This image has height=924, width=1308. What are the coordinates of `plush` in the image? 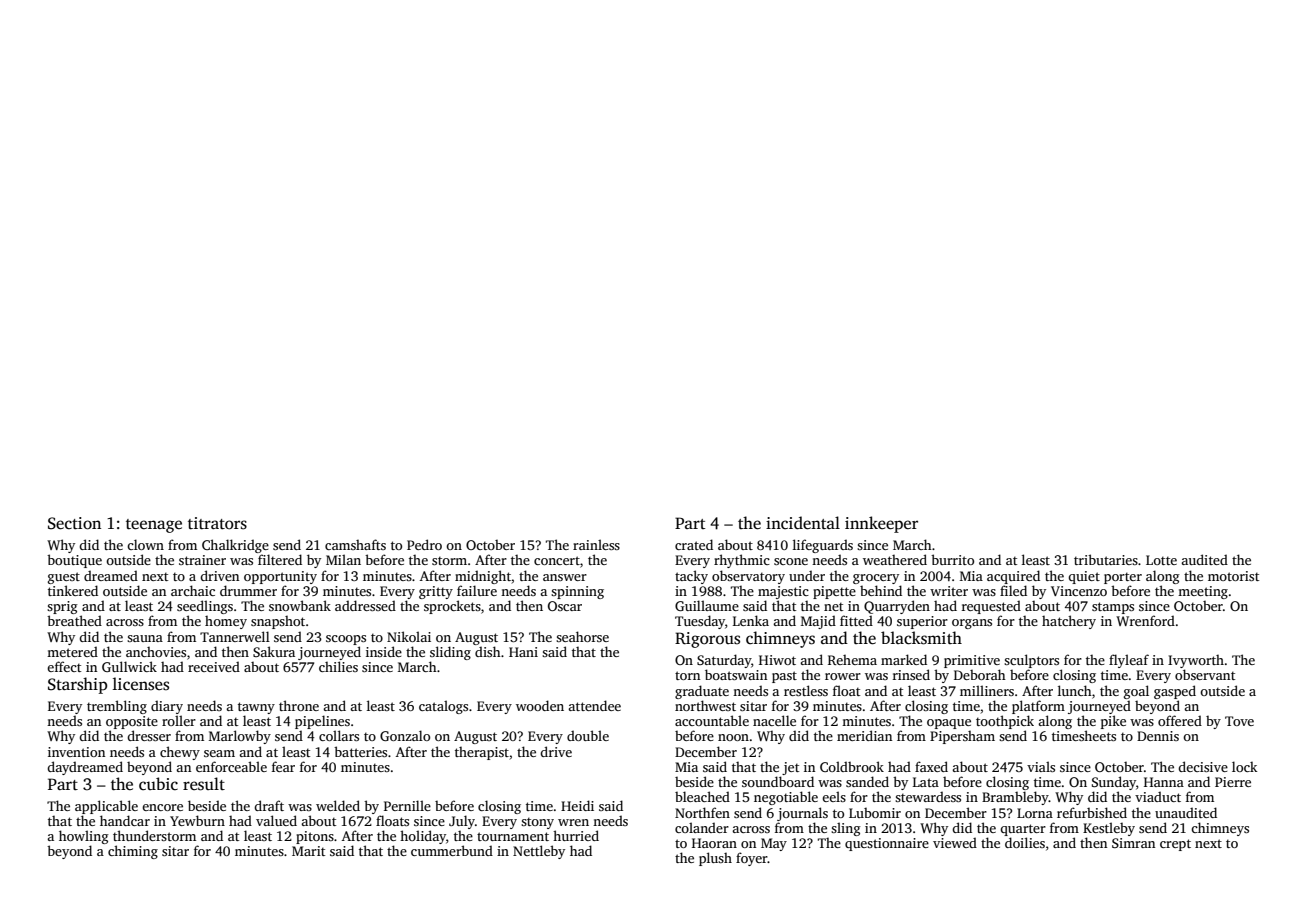 It's located at (715, 859).
